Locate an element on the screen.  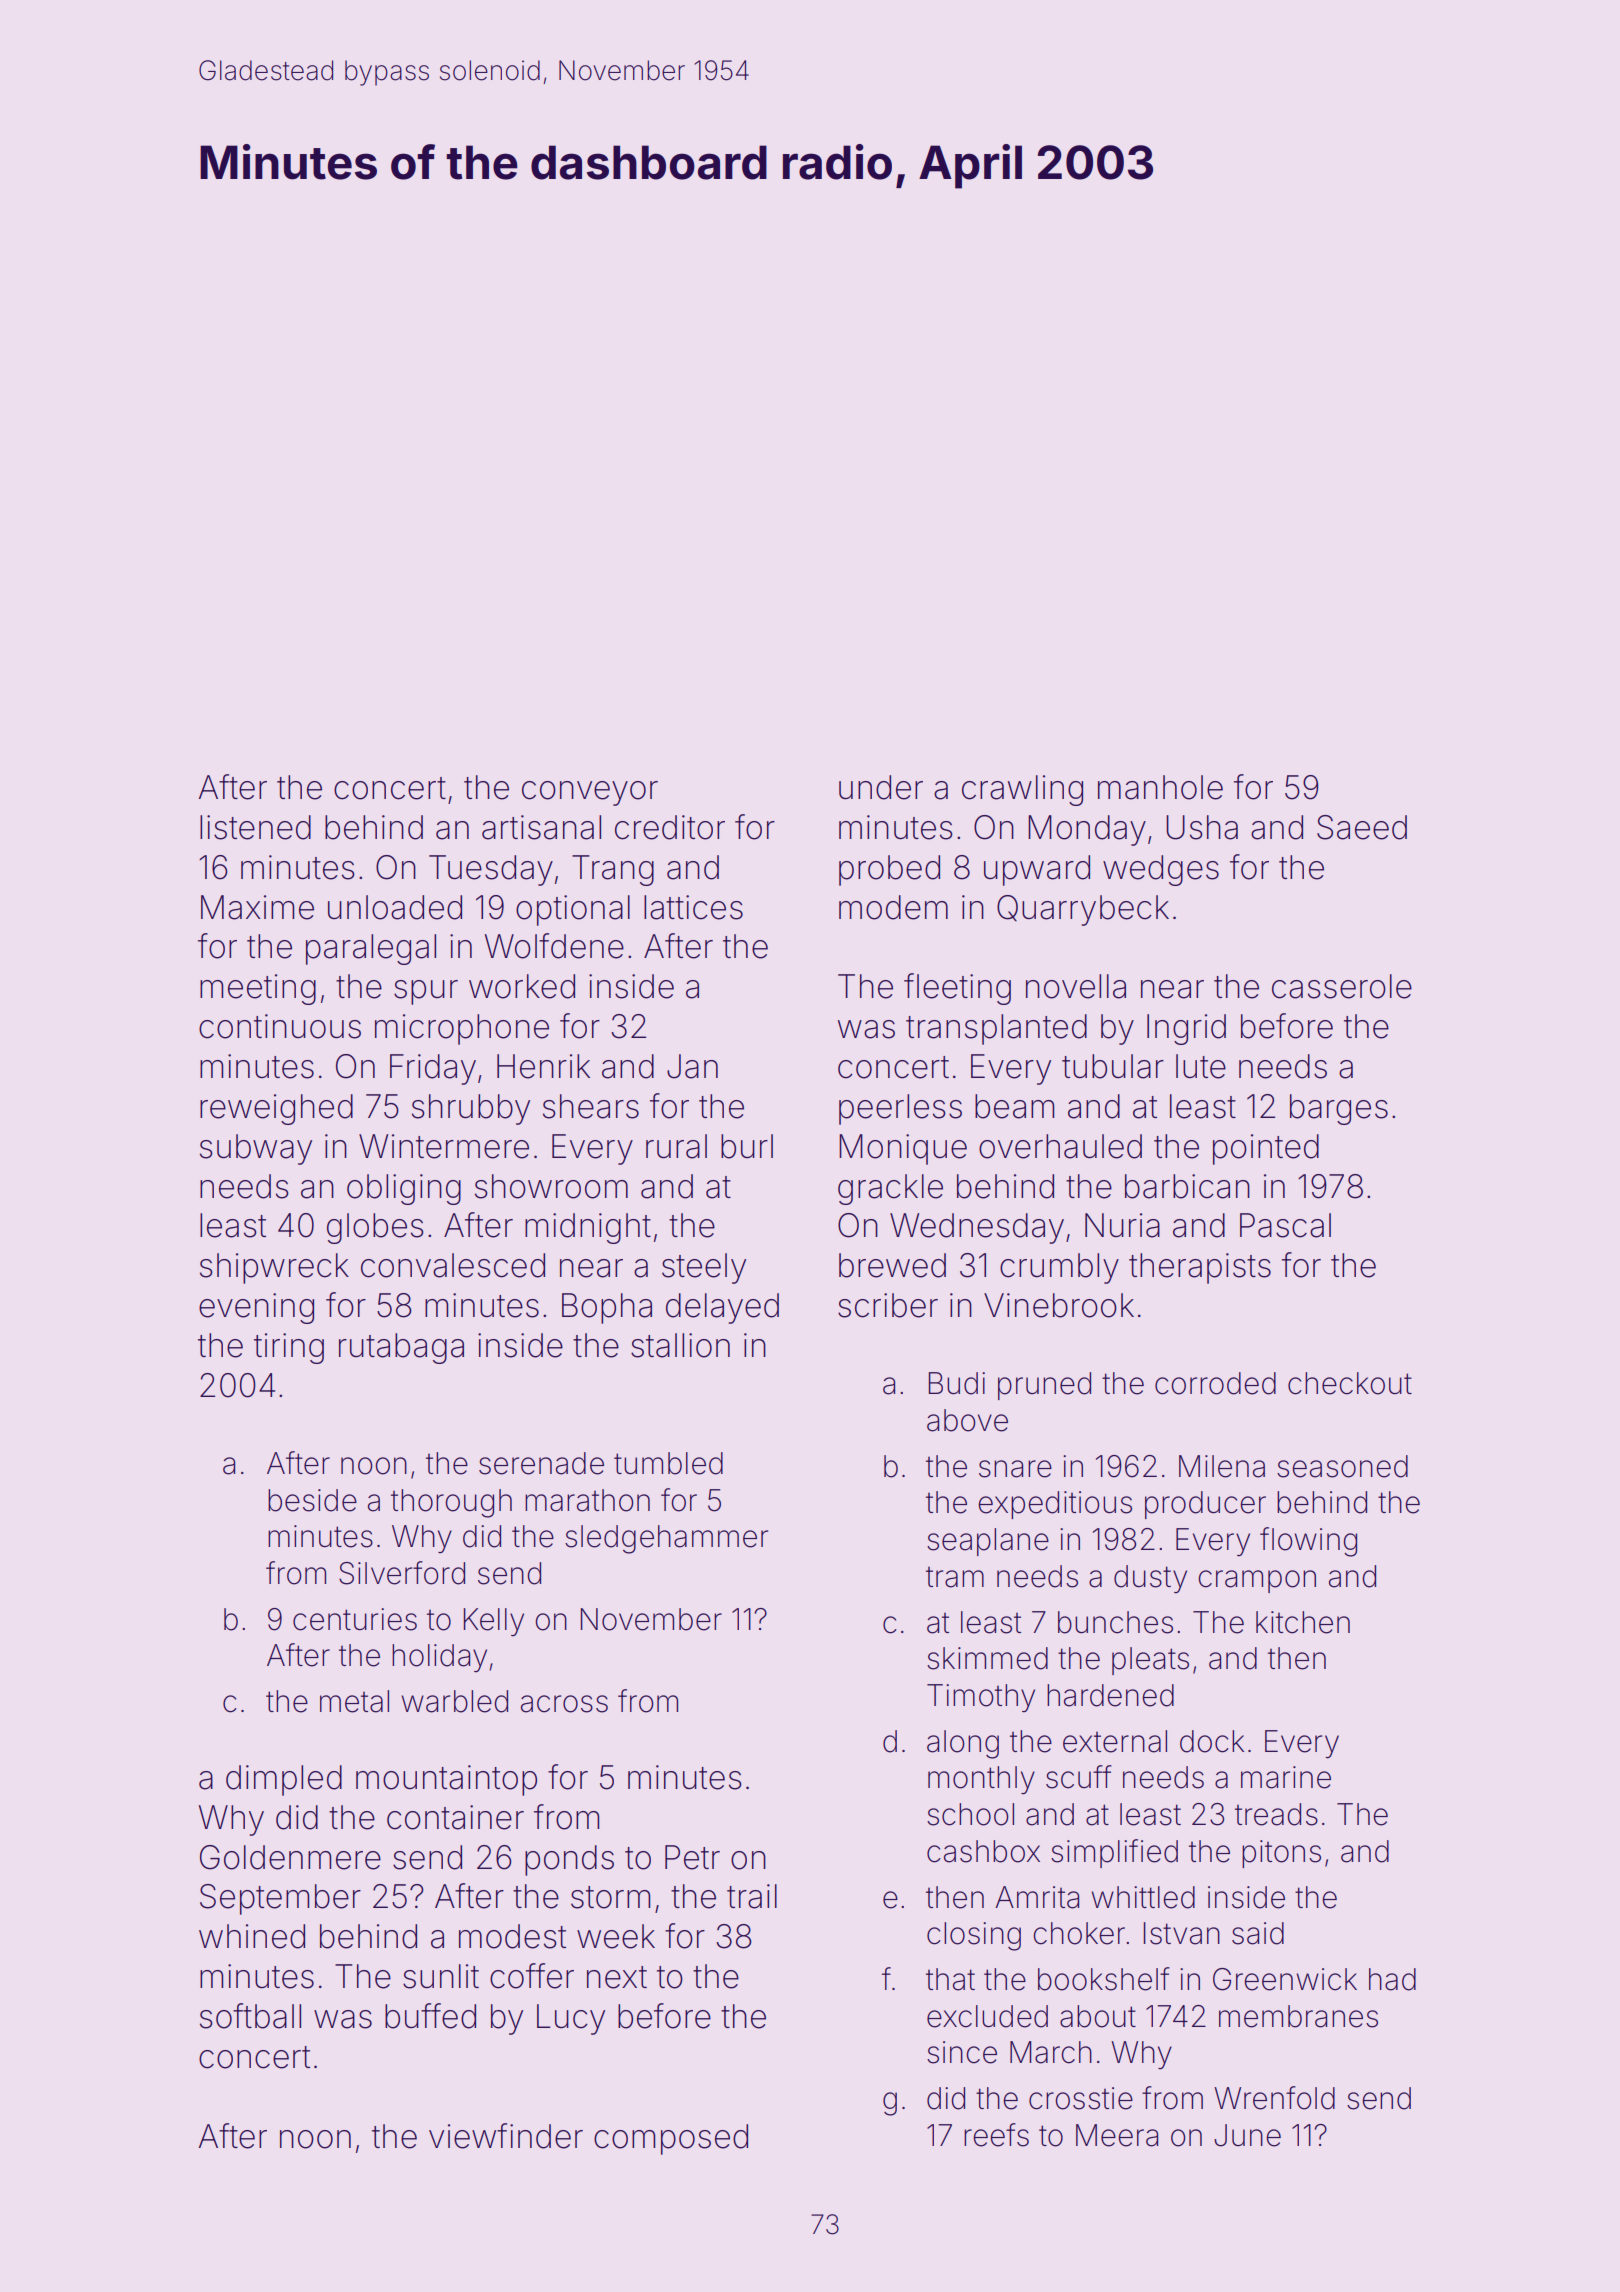
showroom is located at coordinates (551, 1186).
